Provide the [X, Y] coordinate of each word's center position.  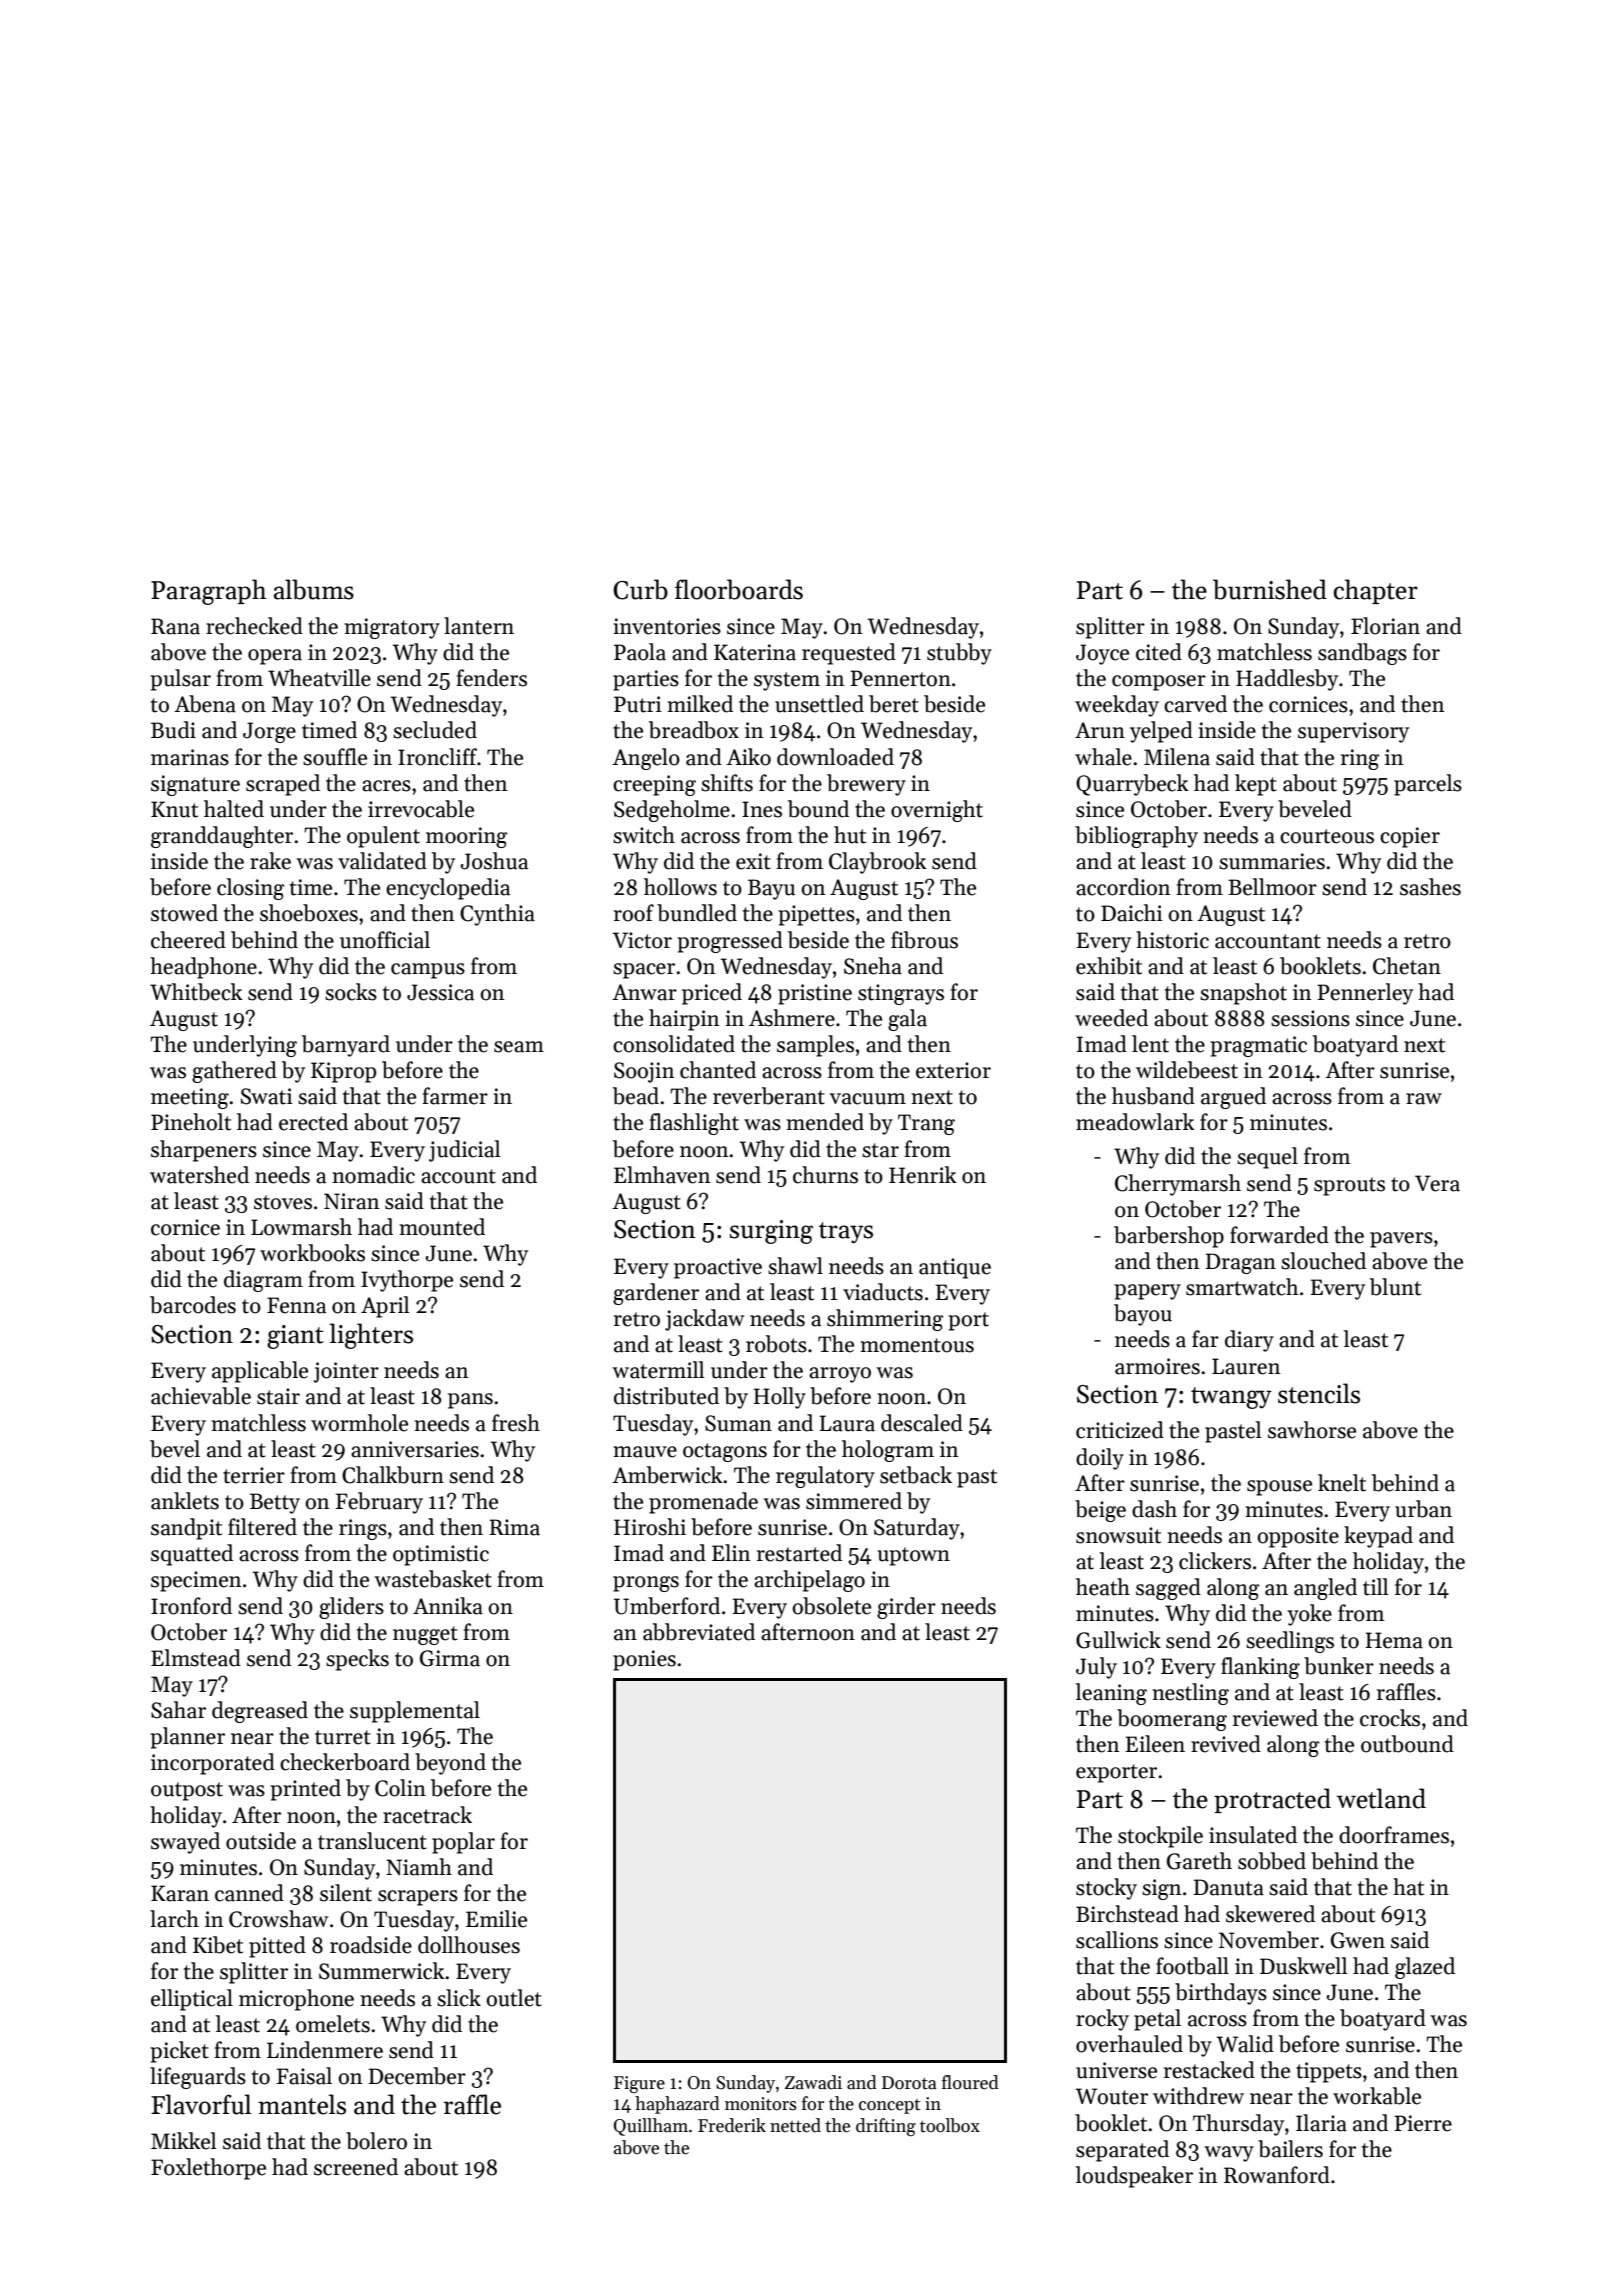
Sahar [178, 1710]
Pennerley [1365, 994]
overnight [937, 811]
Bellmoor [1272, 887]
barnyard [346, 1046]
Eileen [1155, 1744]
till [1375, 1587]
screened [356, 2167]
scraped [283, 785]
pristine [815, 994]
